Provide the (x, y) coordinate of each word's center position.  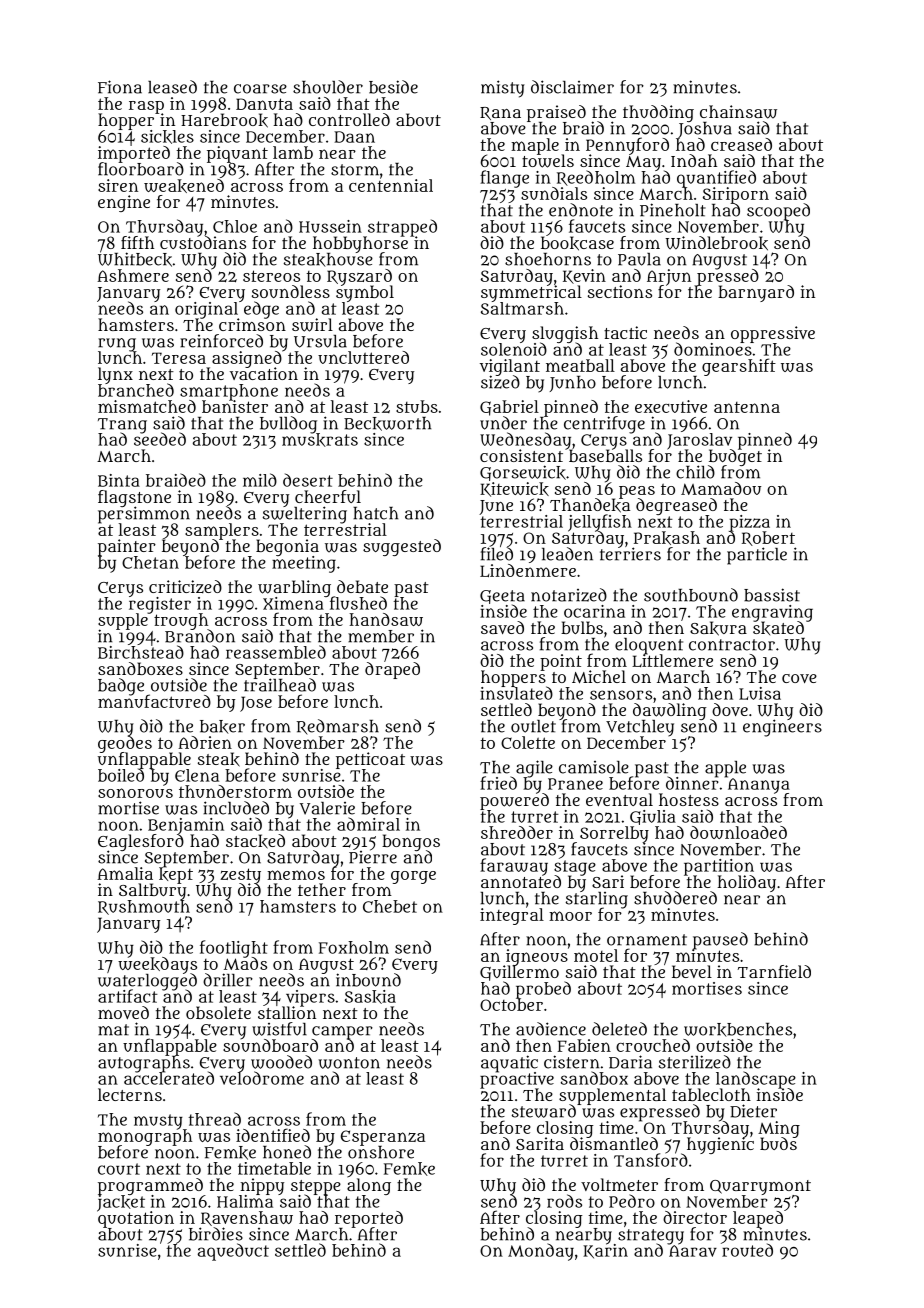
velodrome (262, 1078)
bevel (692, 971)
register (160, 605)
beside (393, 87)
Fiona (120, 87)
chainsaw (738, 112)
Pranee (575, 784)
